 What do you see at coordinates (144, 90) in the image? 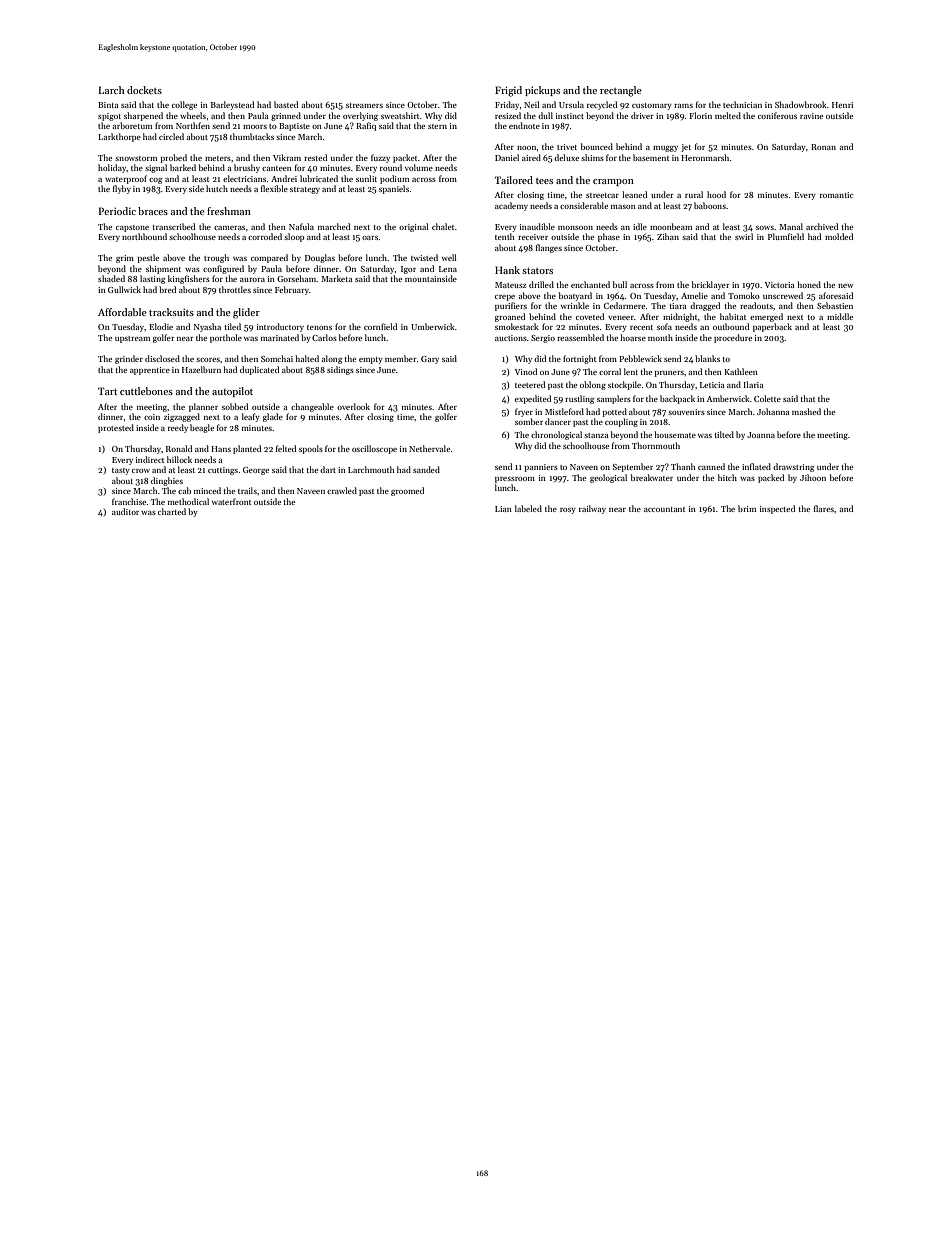
I see `dockets` at bounding box center [144, 90].
